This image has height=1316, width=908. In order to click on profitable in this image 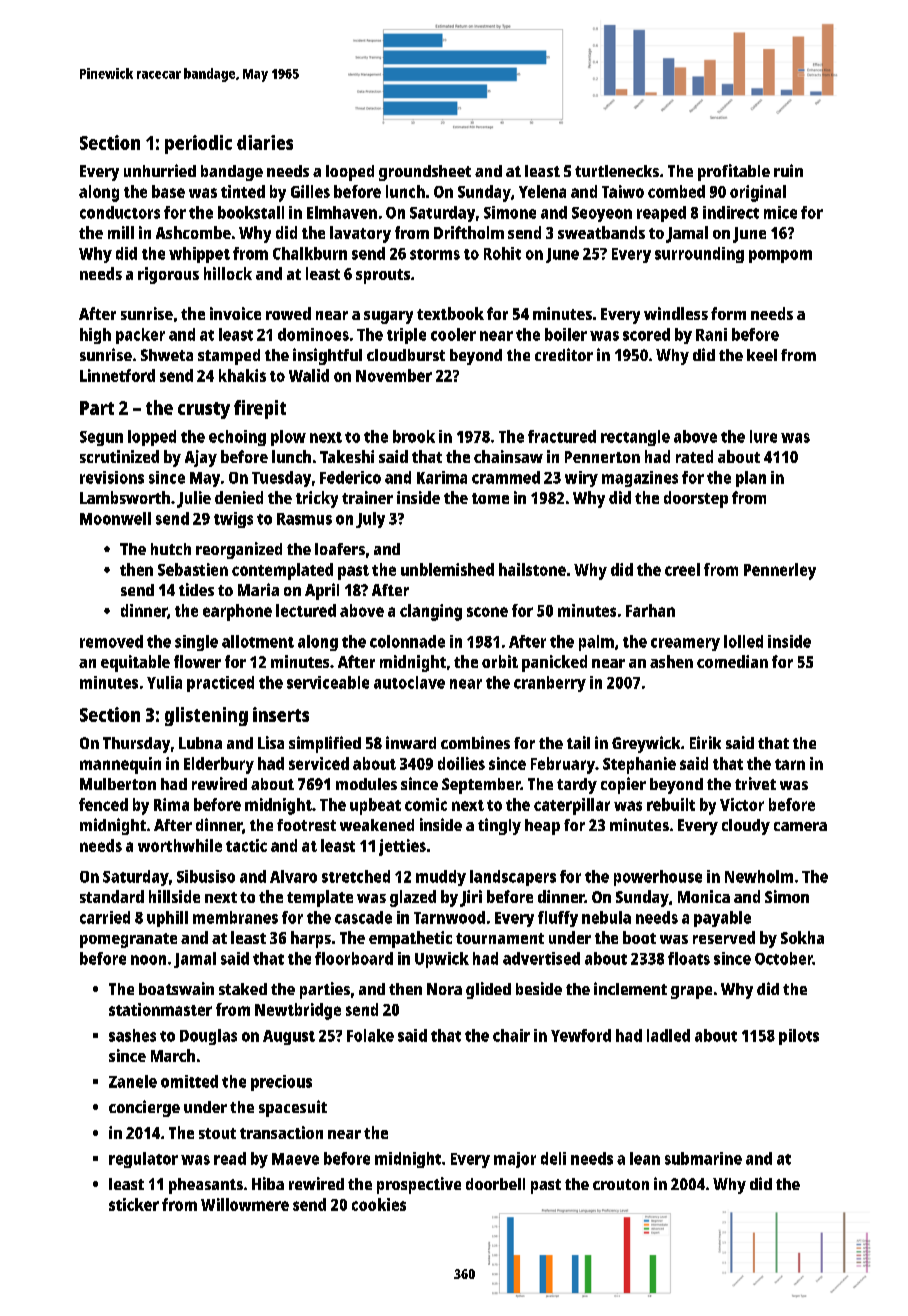, I will do `click(734, 172)`.
